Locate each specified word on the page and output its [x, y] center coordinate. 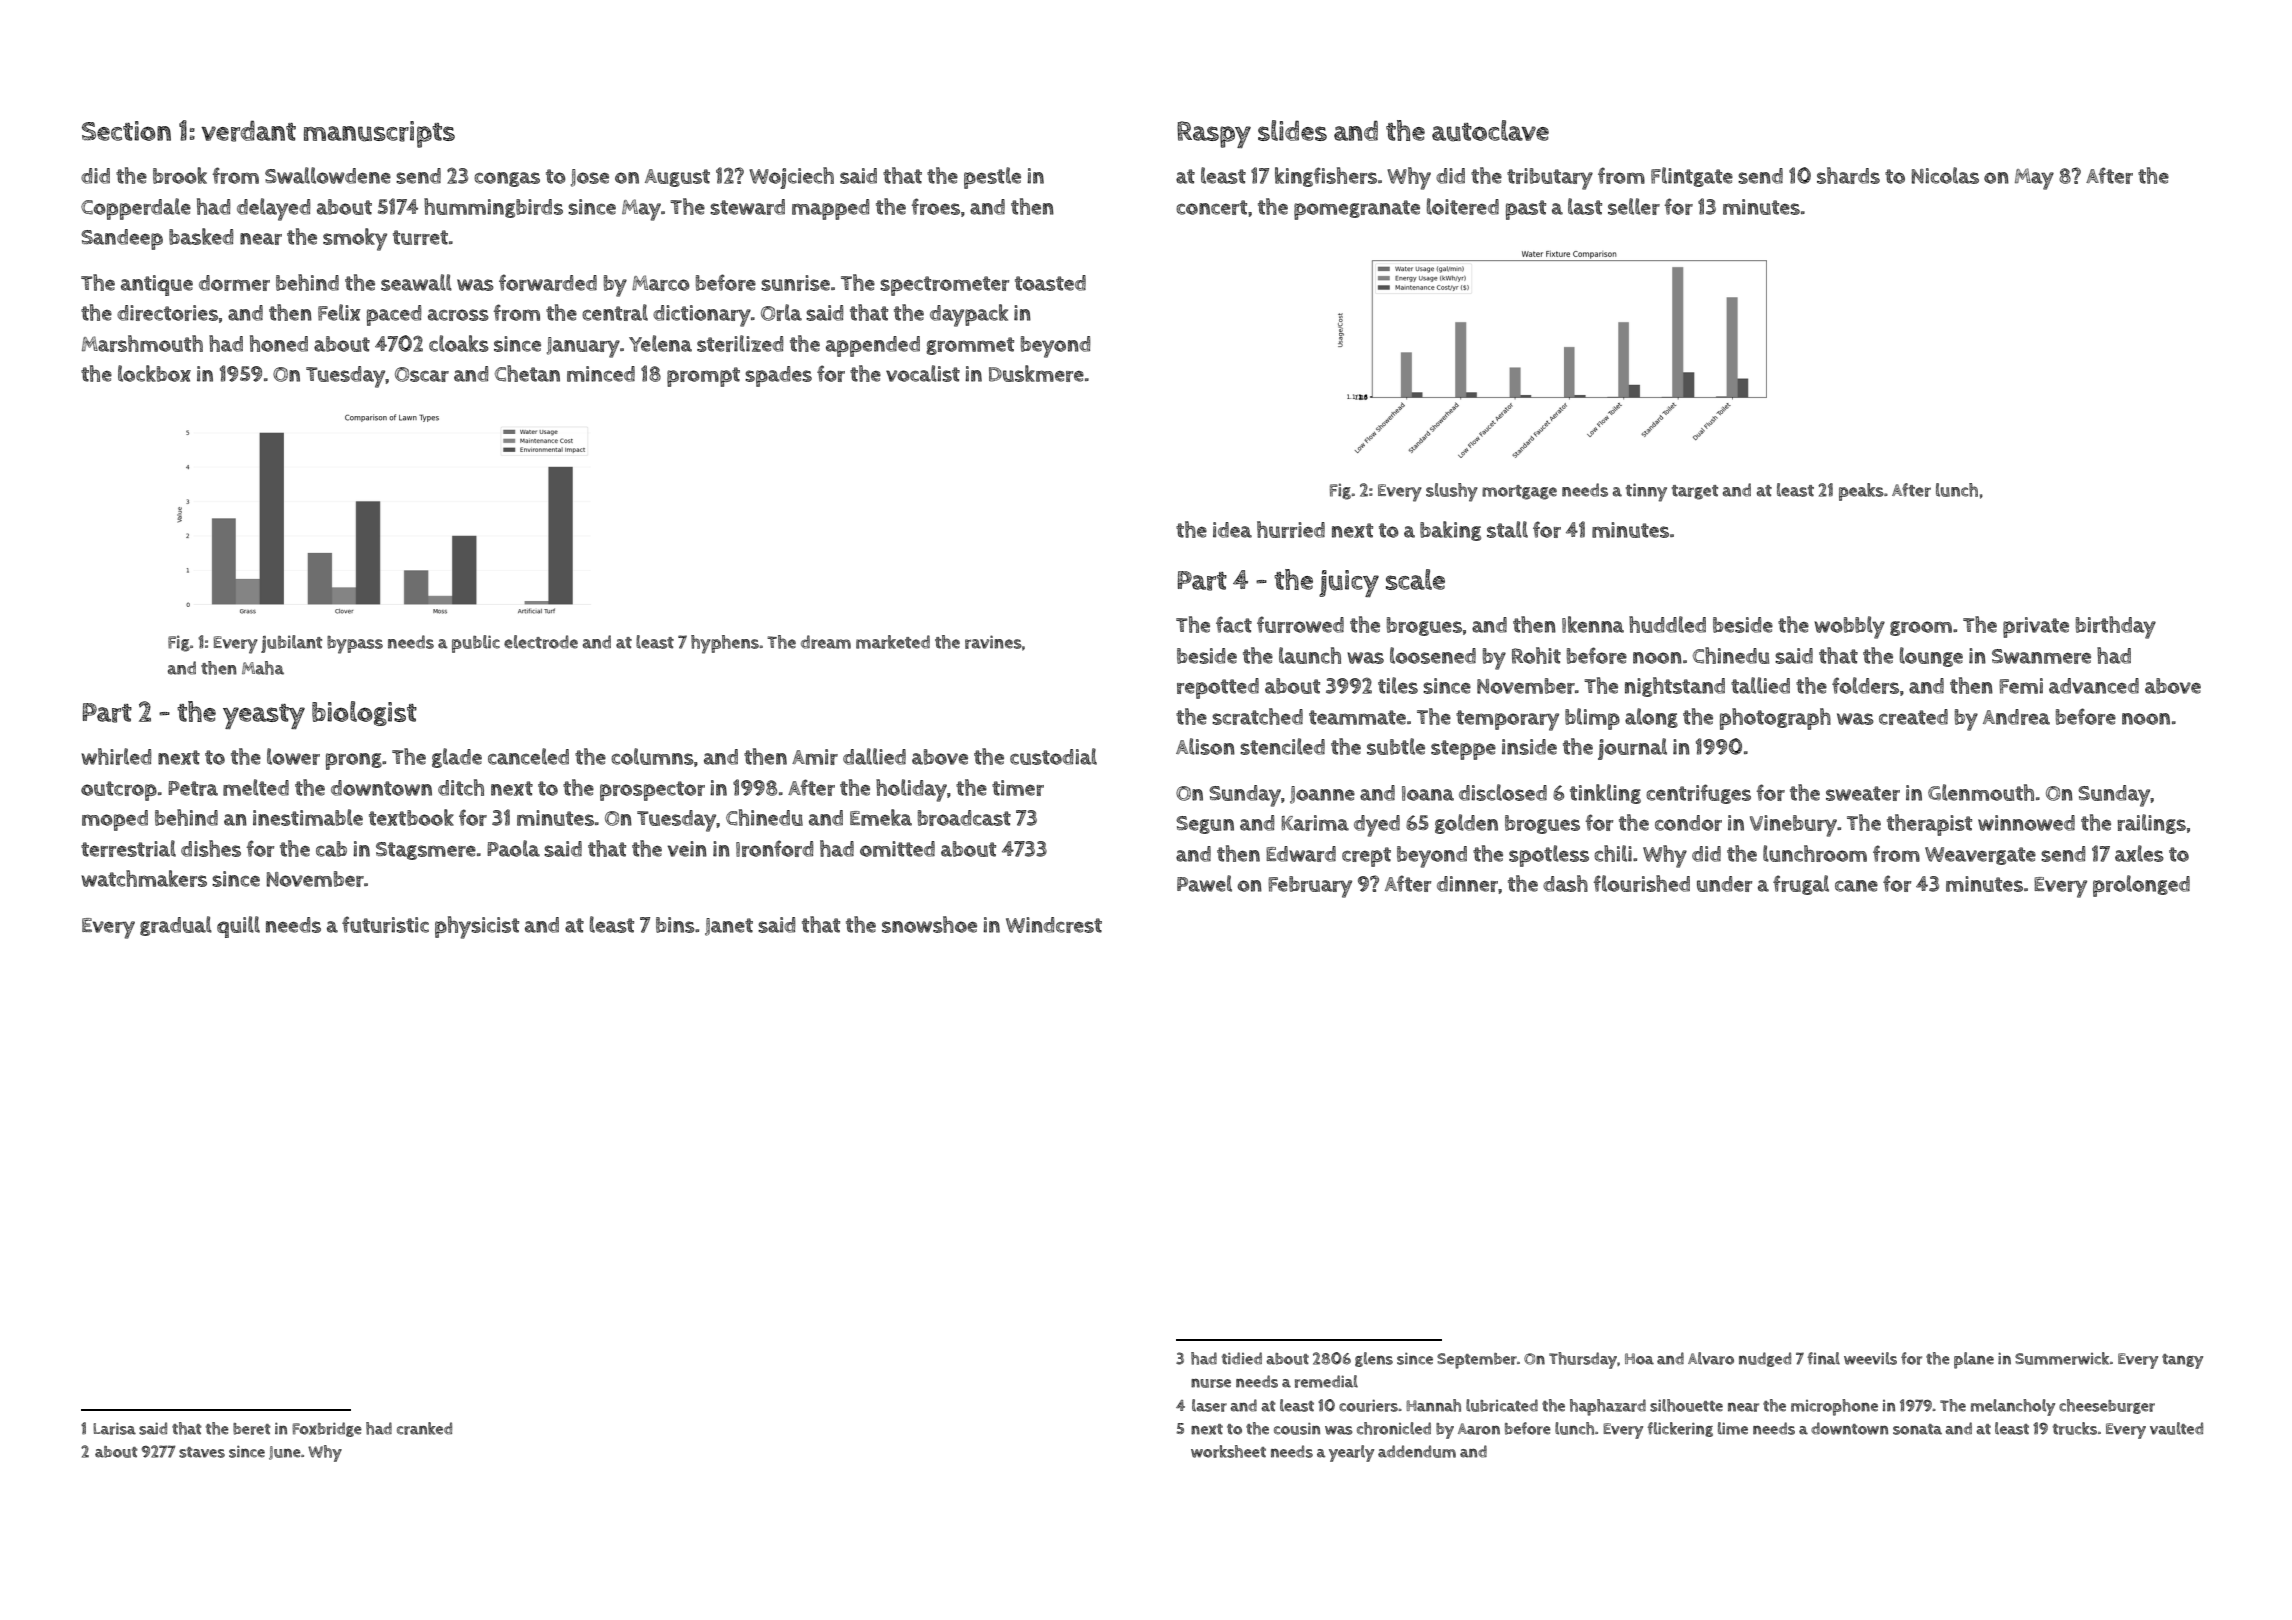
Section [126, 131]
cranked [424, 1428]
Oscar [422, 374]
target [1695, 492]
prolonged [2141, 886]
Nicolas [1945, 175]
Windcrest [1054, 925]
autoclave [1490, 131]
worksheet [1228, 1451]
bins [675, 925]
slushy [1452, 492]
